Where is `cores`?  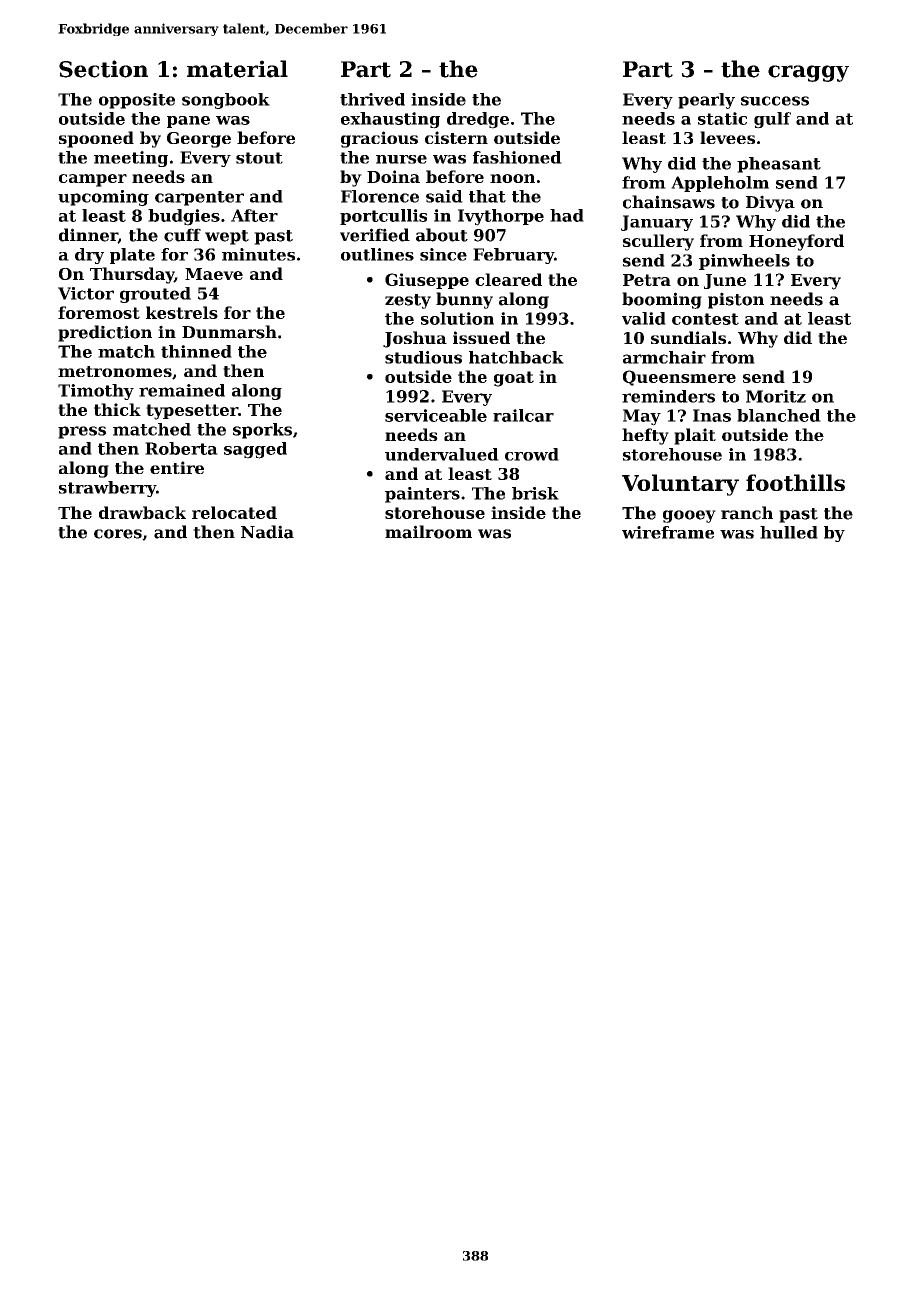
cores is located at coordinates (118, 534).
